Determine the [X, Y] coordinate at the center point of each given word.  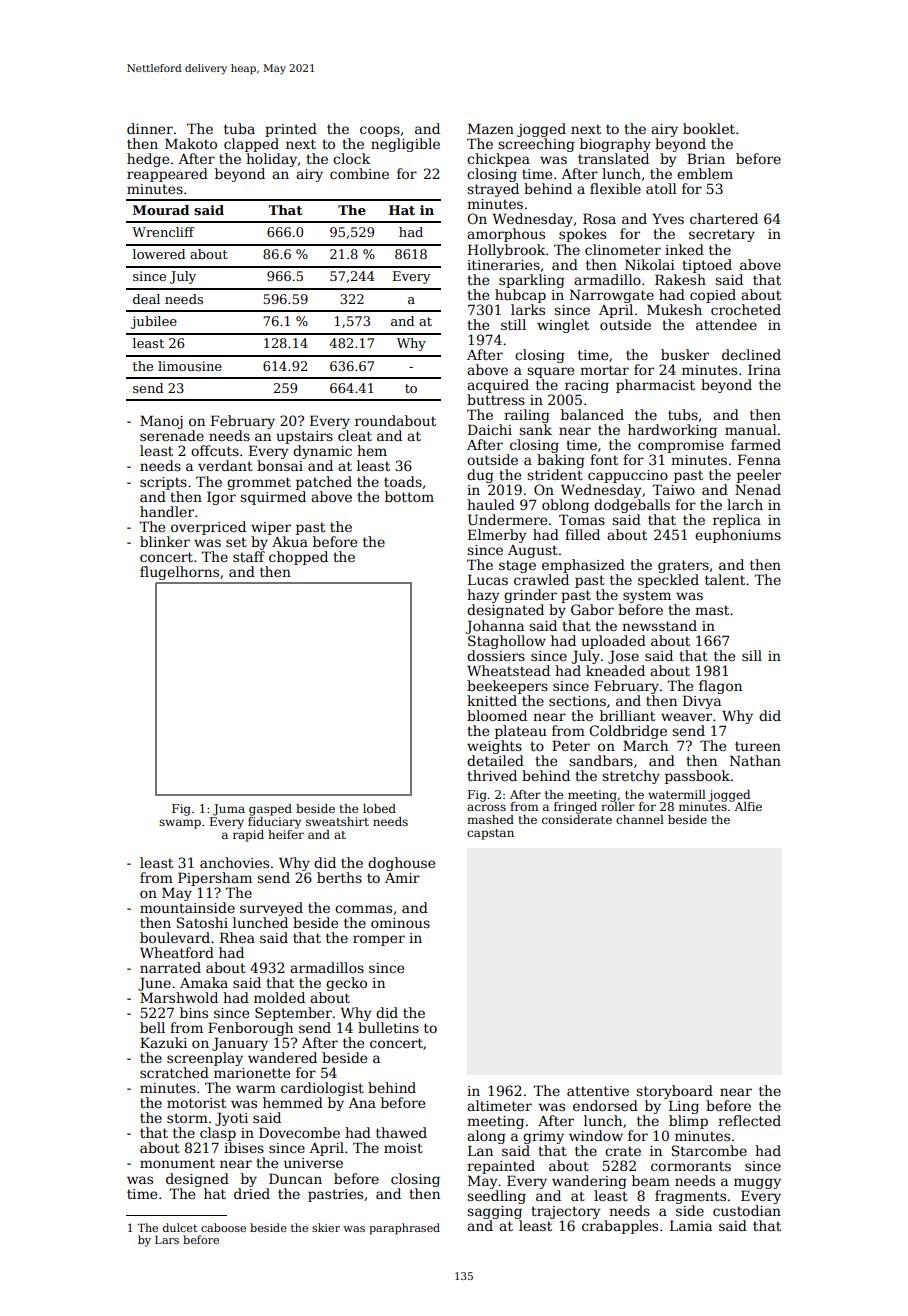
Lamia [691, 1225]
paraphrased [404, 1229]
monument [177, 1163]
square [550, 372]
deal [146, 299]
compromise [681, 446]
